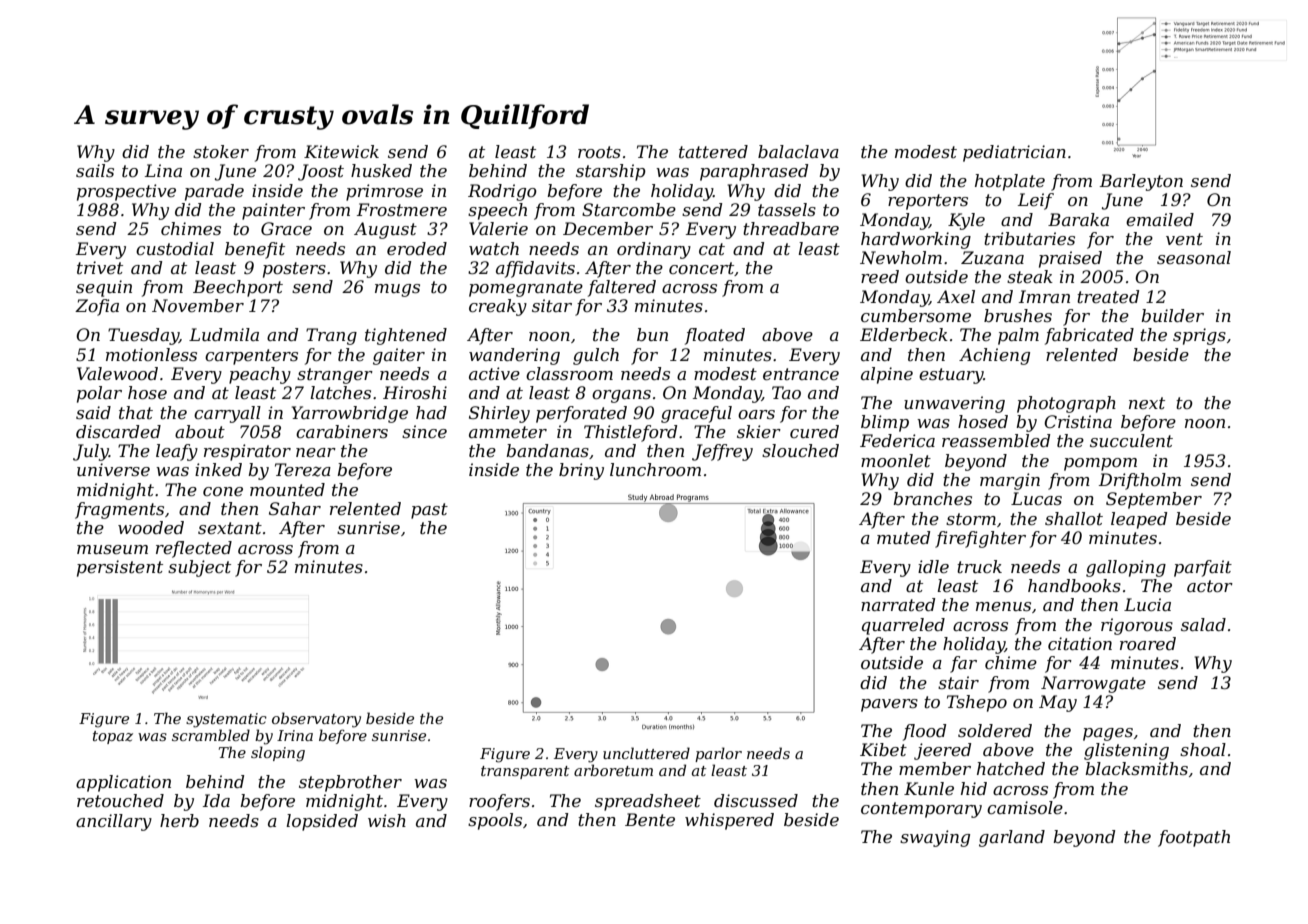  I want to click on universe, so click(113, 469).
